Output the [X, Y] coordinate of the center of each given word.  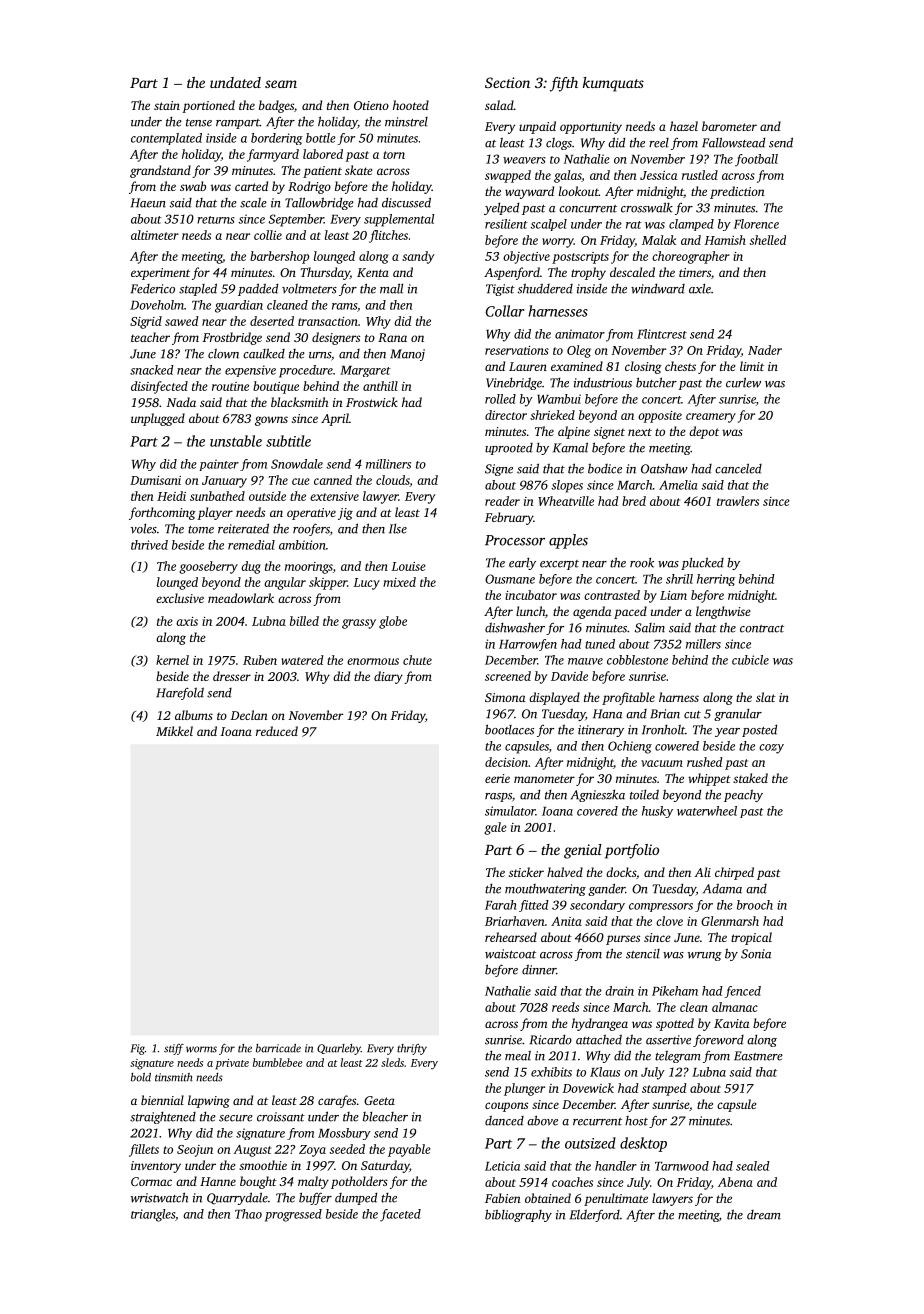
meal [518, 1056]
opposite [660, 417]
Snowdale [297, 464]
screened [508, 676]
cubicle [750, 660]
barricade [278, 1048]
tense [199, 123]
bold [141, 1077]
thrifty [412, 1049]
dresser [232, 676]
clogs [559, 144]
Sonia [756, 954]
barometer [729, 126]
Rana [392, 337]
